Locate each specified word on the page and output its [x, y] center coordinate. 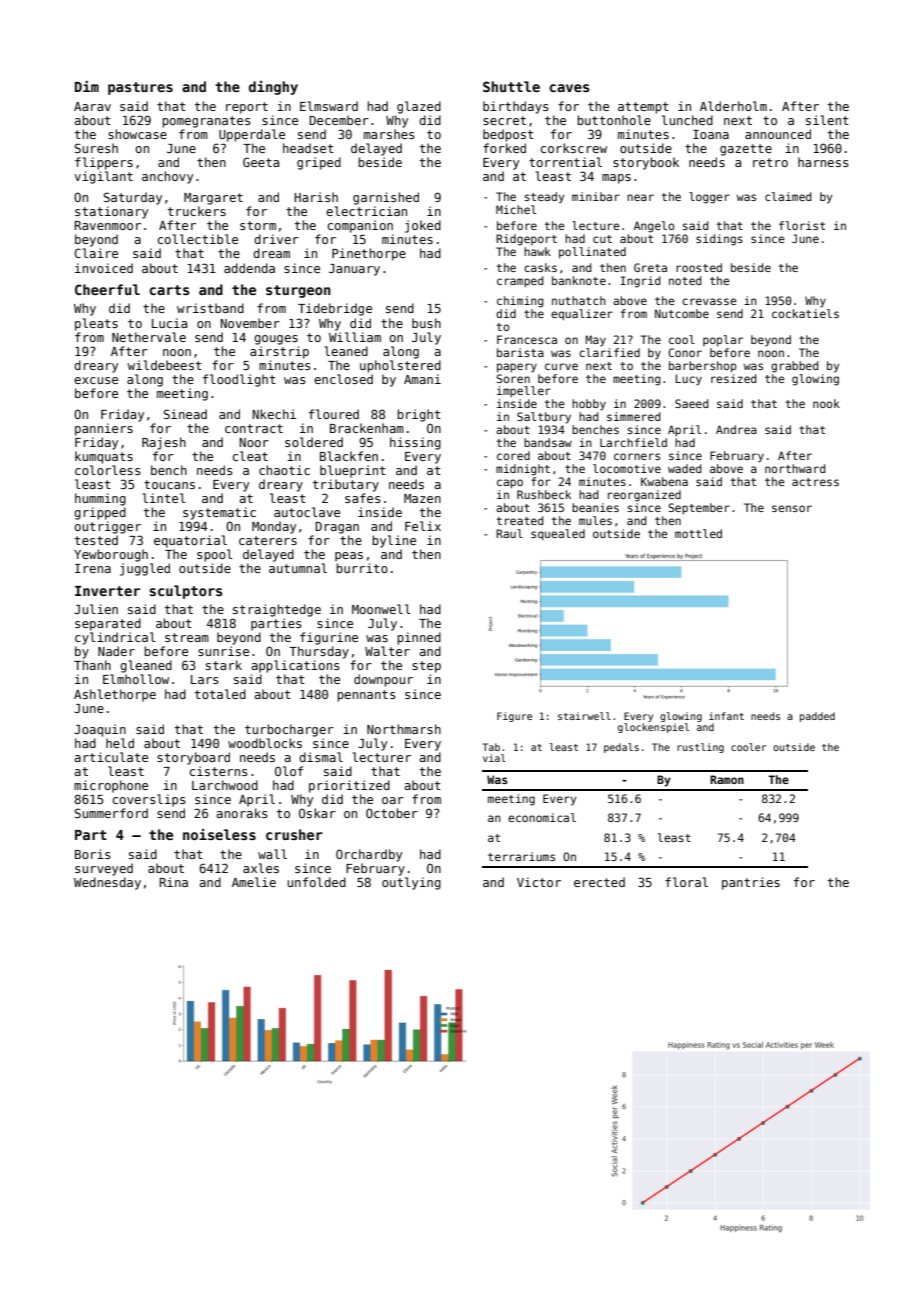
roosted [699, 267]
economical [542, 817]
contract [254, 428]
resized [733, 378]
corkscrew [574, 148]
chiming [520, 302]
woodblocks [265, 743]
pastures [140, 88]
